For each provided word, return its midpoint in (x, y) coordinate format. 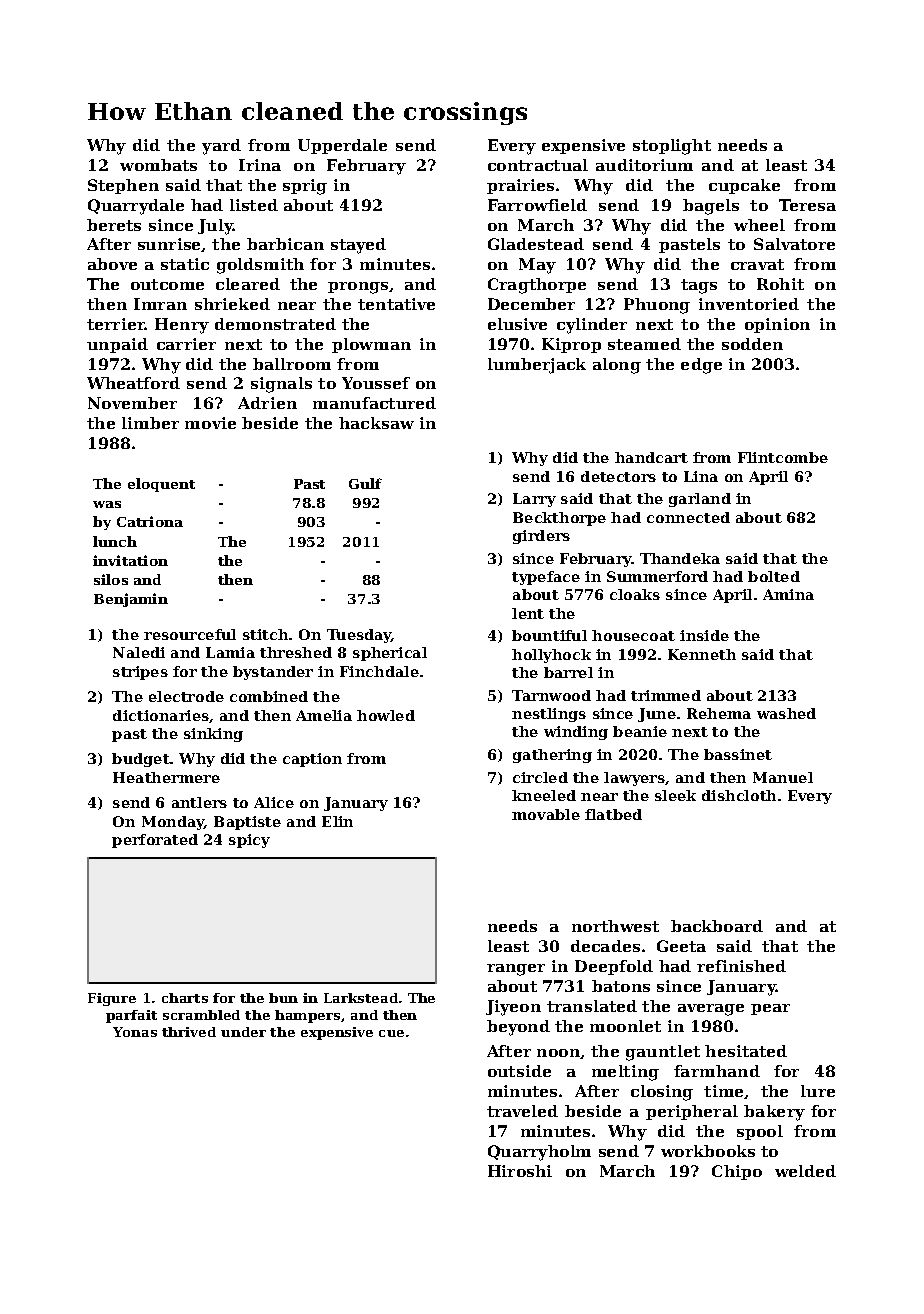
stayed (358, 246)
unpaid (117, 345)
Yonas (135, 1032)
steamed (644, 344)
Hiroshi (520, 1171)
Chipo (737, 1172)
